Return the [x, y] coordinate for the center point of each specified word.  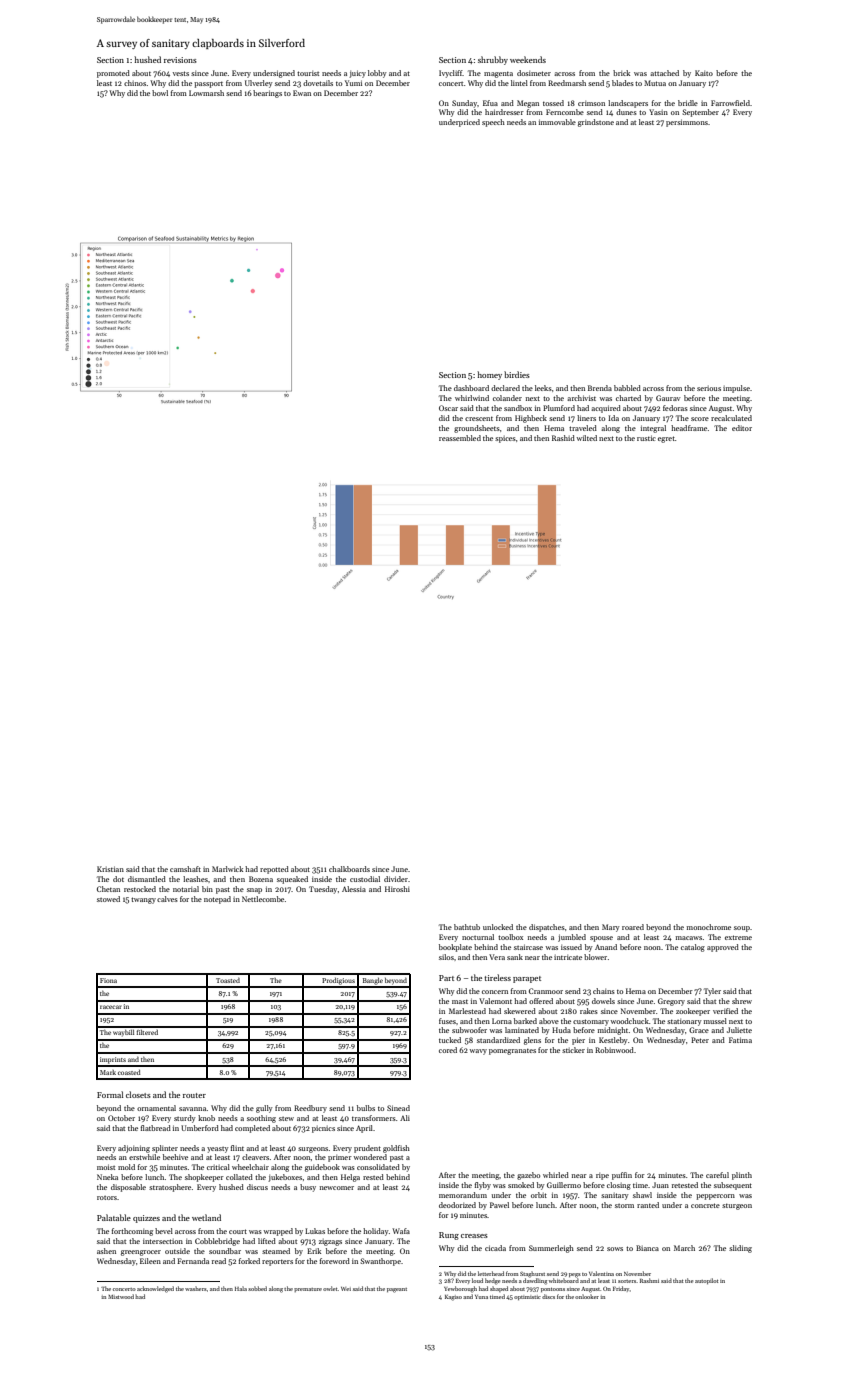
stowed [108, 899]
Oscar [448, 408]
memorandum [463, 1195]
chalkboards [349, 869]
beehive [175, 1157]
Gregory [671, 1002]
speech [493, 123]
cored [448, 1050]
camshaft [185, 869]
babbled [627, 388]
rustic [646, 438]
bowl [160, 93]
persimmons [687, 123]
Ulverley [259, 84]
